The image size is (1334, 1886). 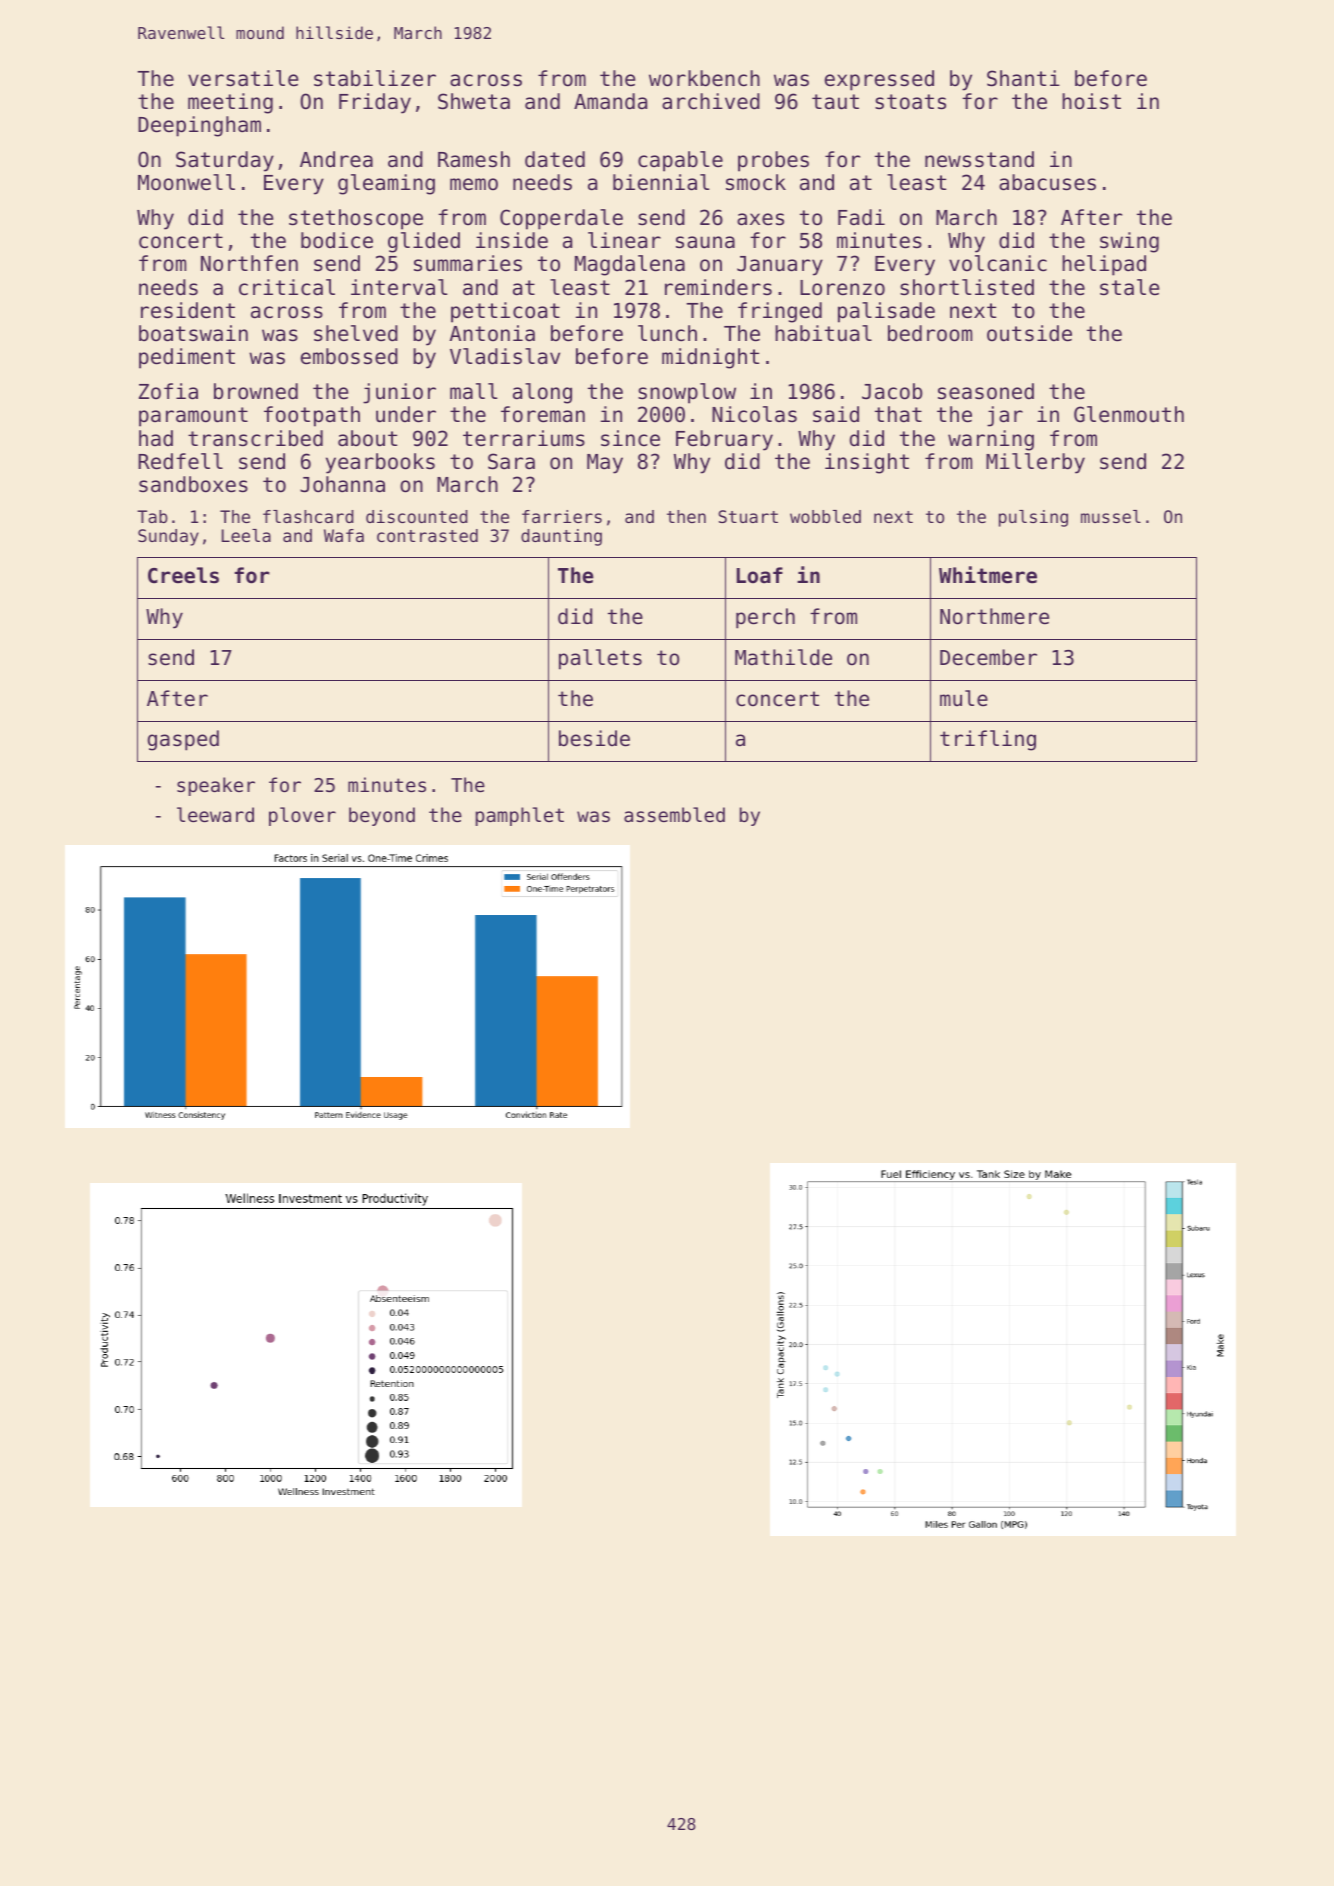 What do you see at coordinates (468, 263) in the screenshot?
I see `summaries` at bounding box center [468, 263].
